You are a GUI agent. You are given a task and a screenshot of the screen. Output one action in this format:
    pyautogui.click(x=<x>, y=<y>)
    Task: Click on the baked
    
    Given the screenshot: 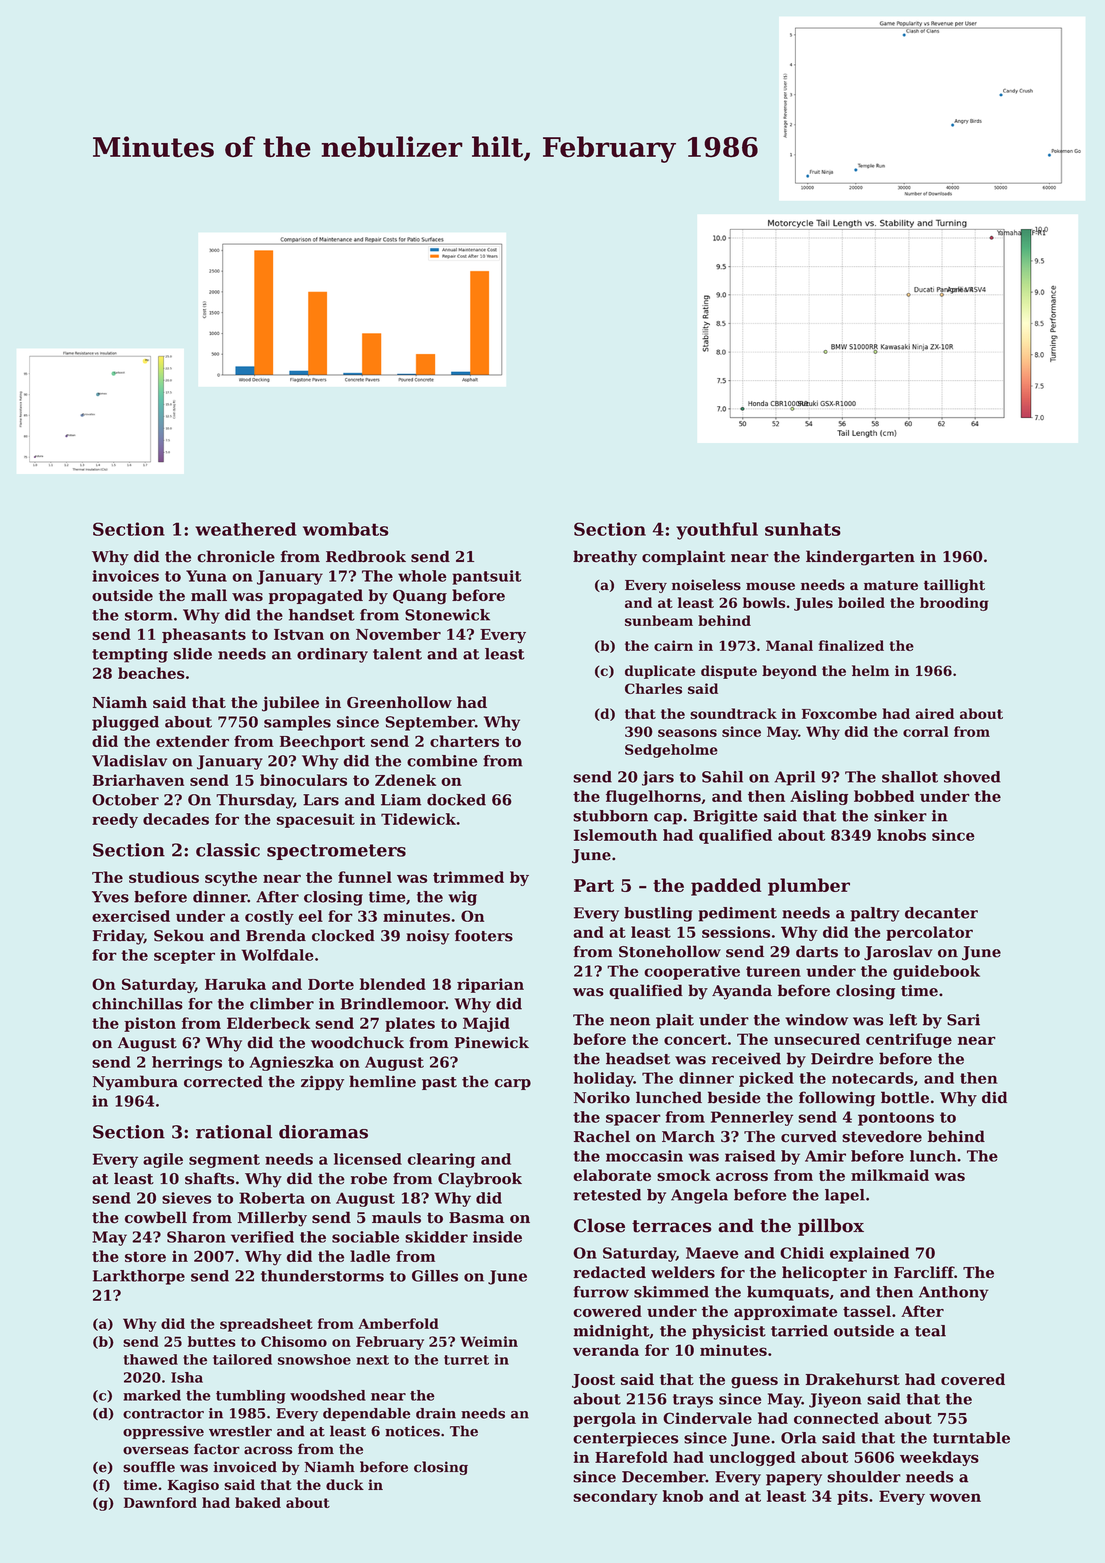 What is the action you would take?
    pyautogui.click(x=258, y=1502)
